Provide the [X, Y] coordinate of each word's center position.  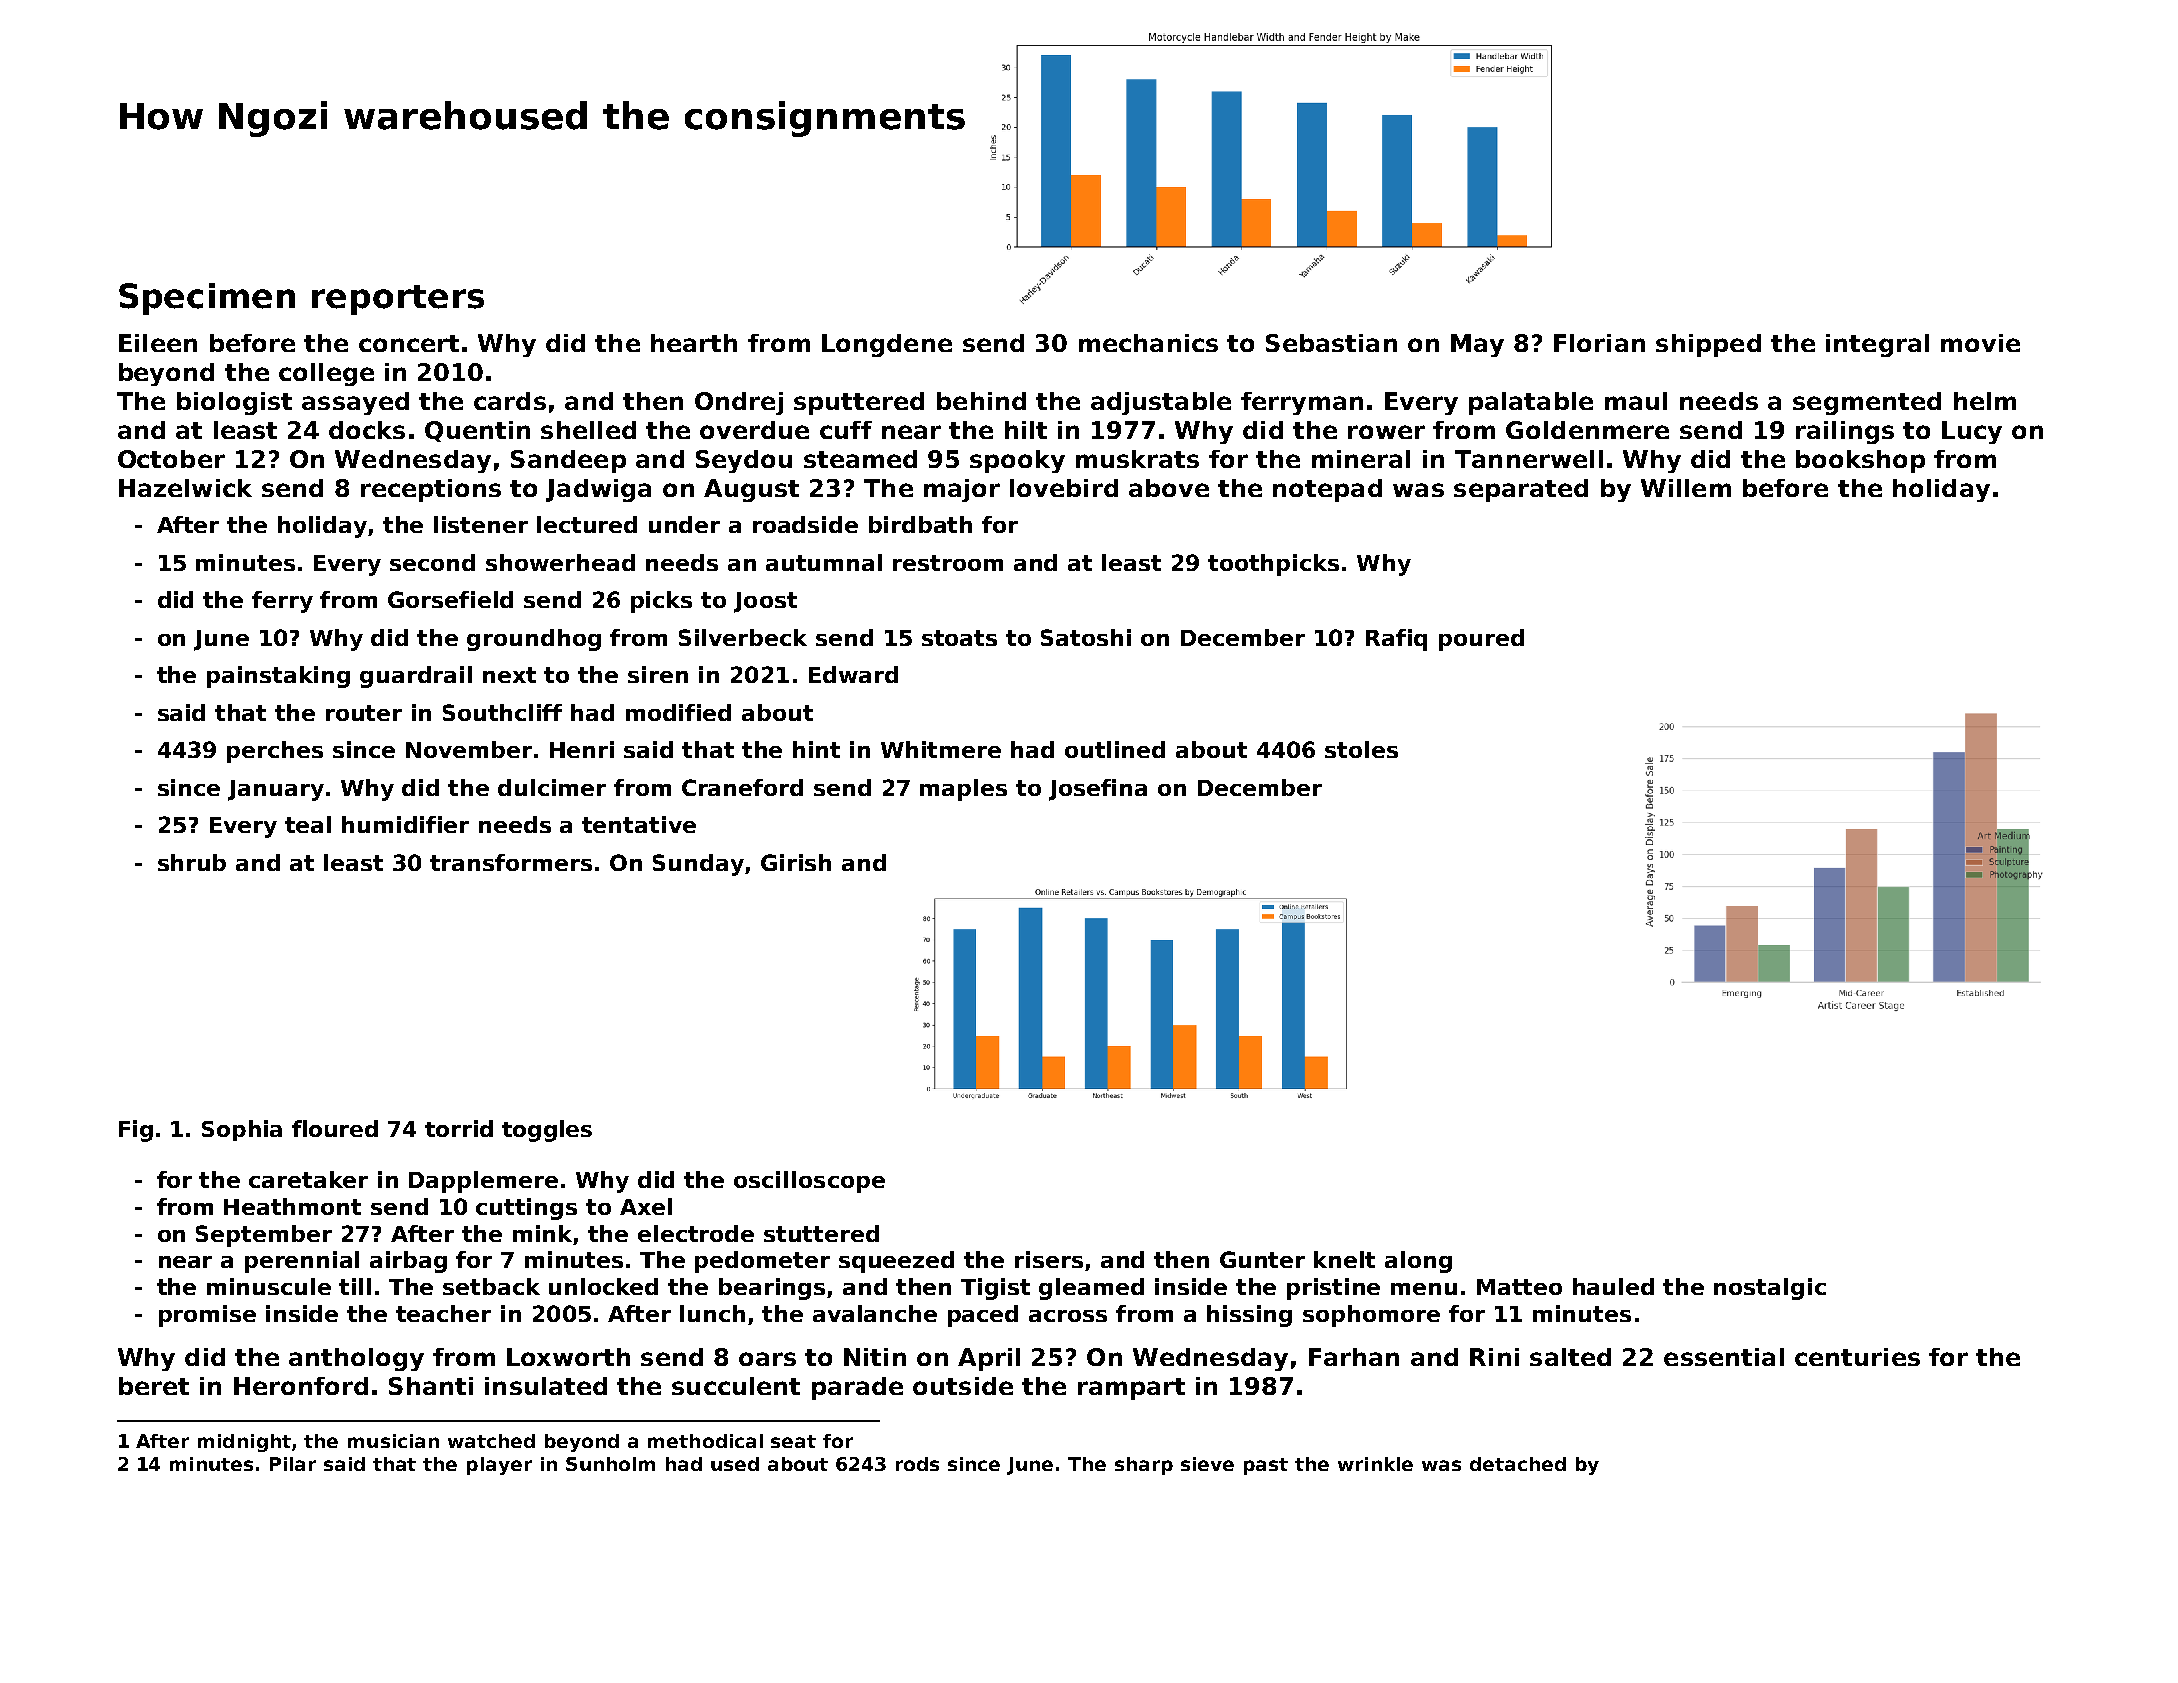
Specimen [207, 299]
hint [816, 749]
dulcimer [552, 787]
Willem [1686, 488]
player [499, 1466]
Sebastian [1331, 343]
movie [1980, 343]
